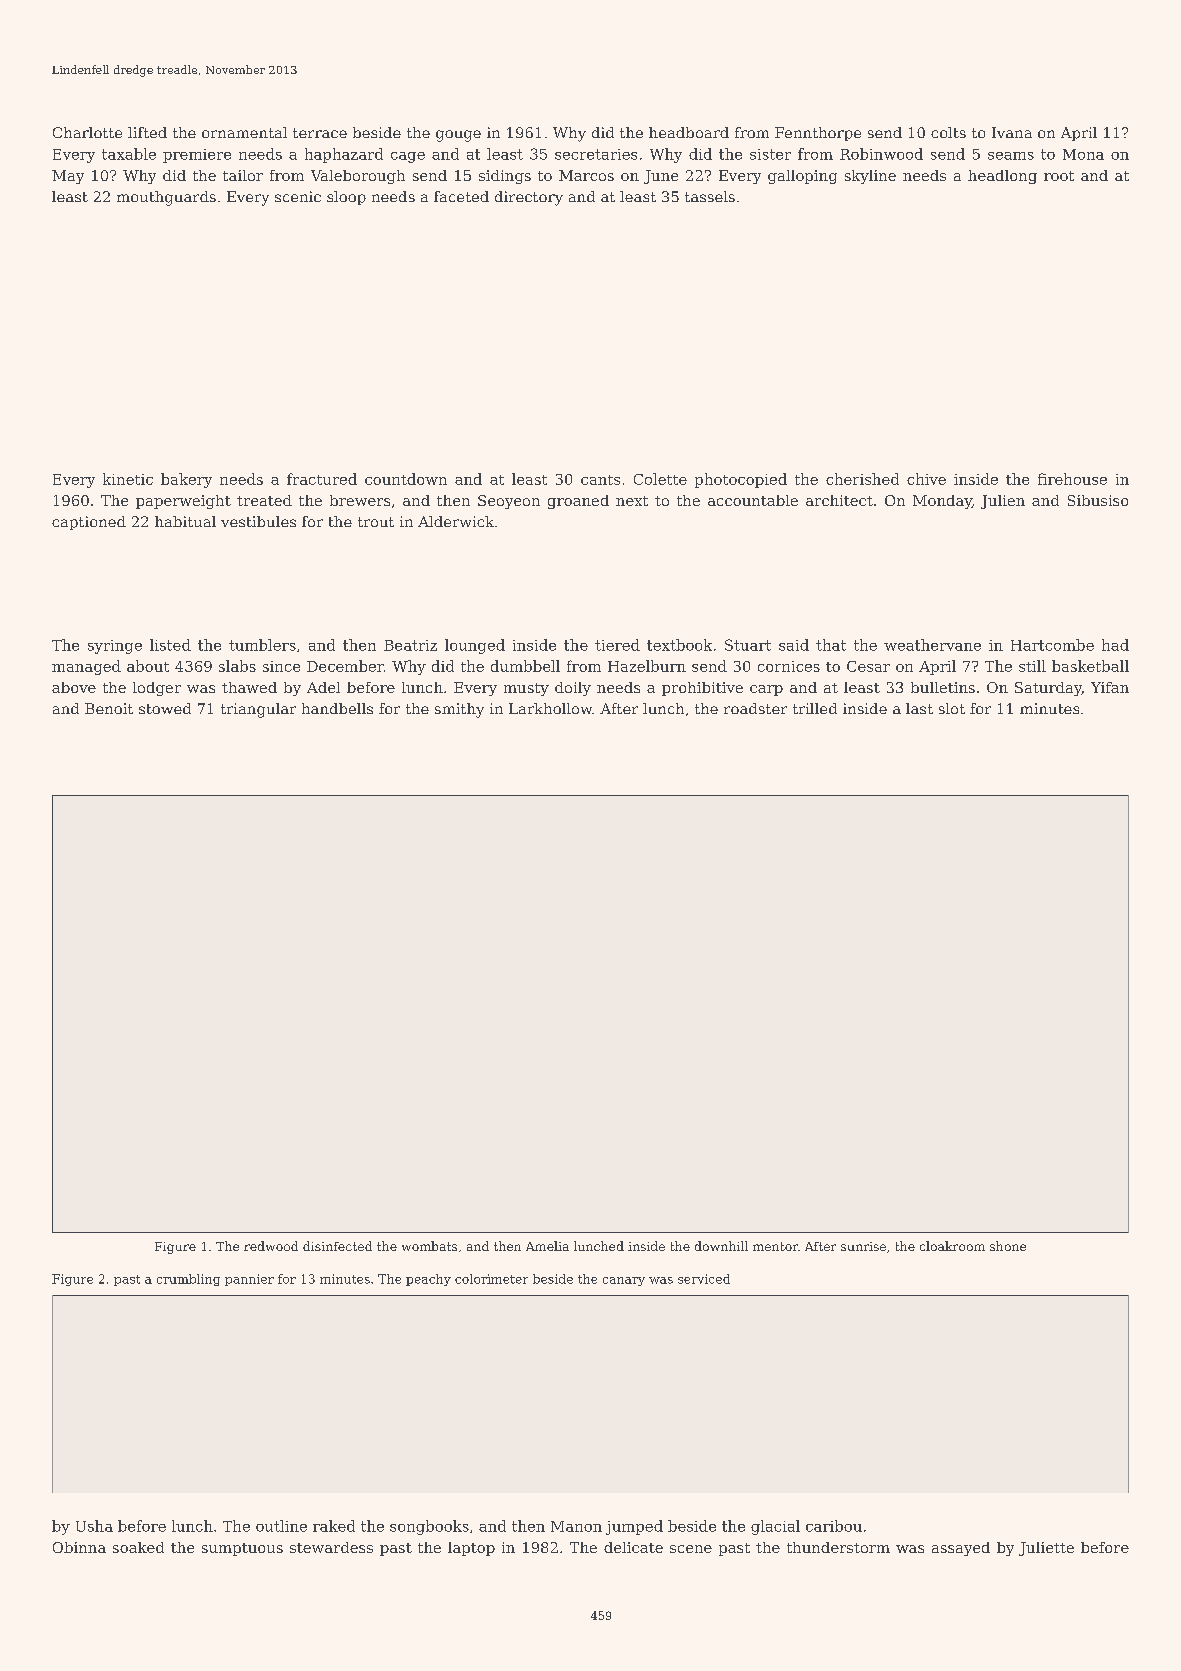  What do you see at coordinates (429, 1527) in the document?
I see `songbooks` at bounding box center [429, 1527].
